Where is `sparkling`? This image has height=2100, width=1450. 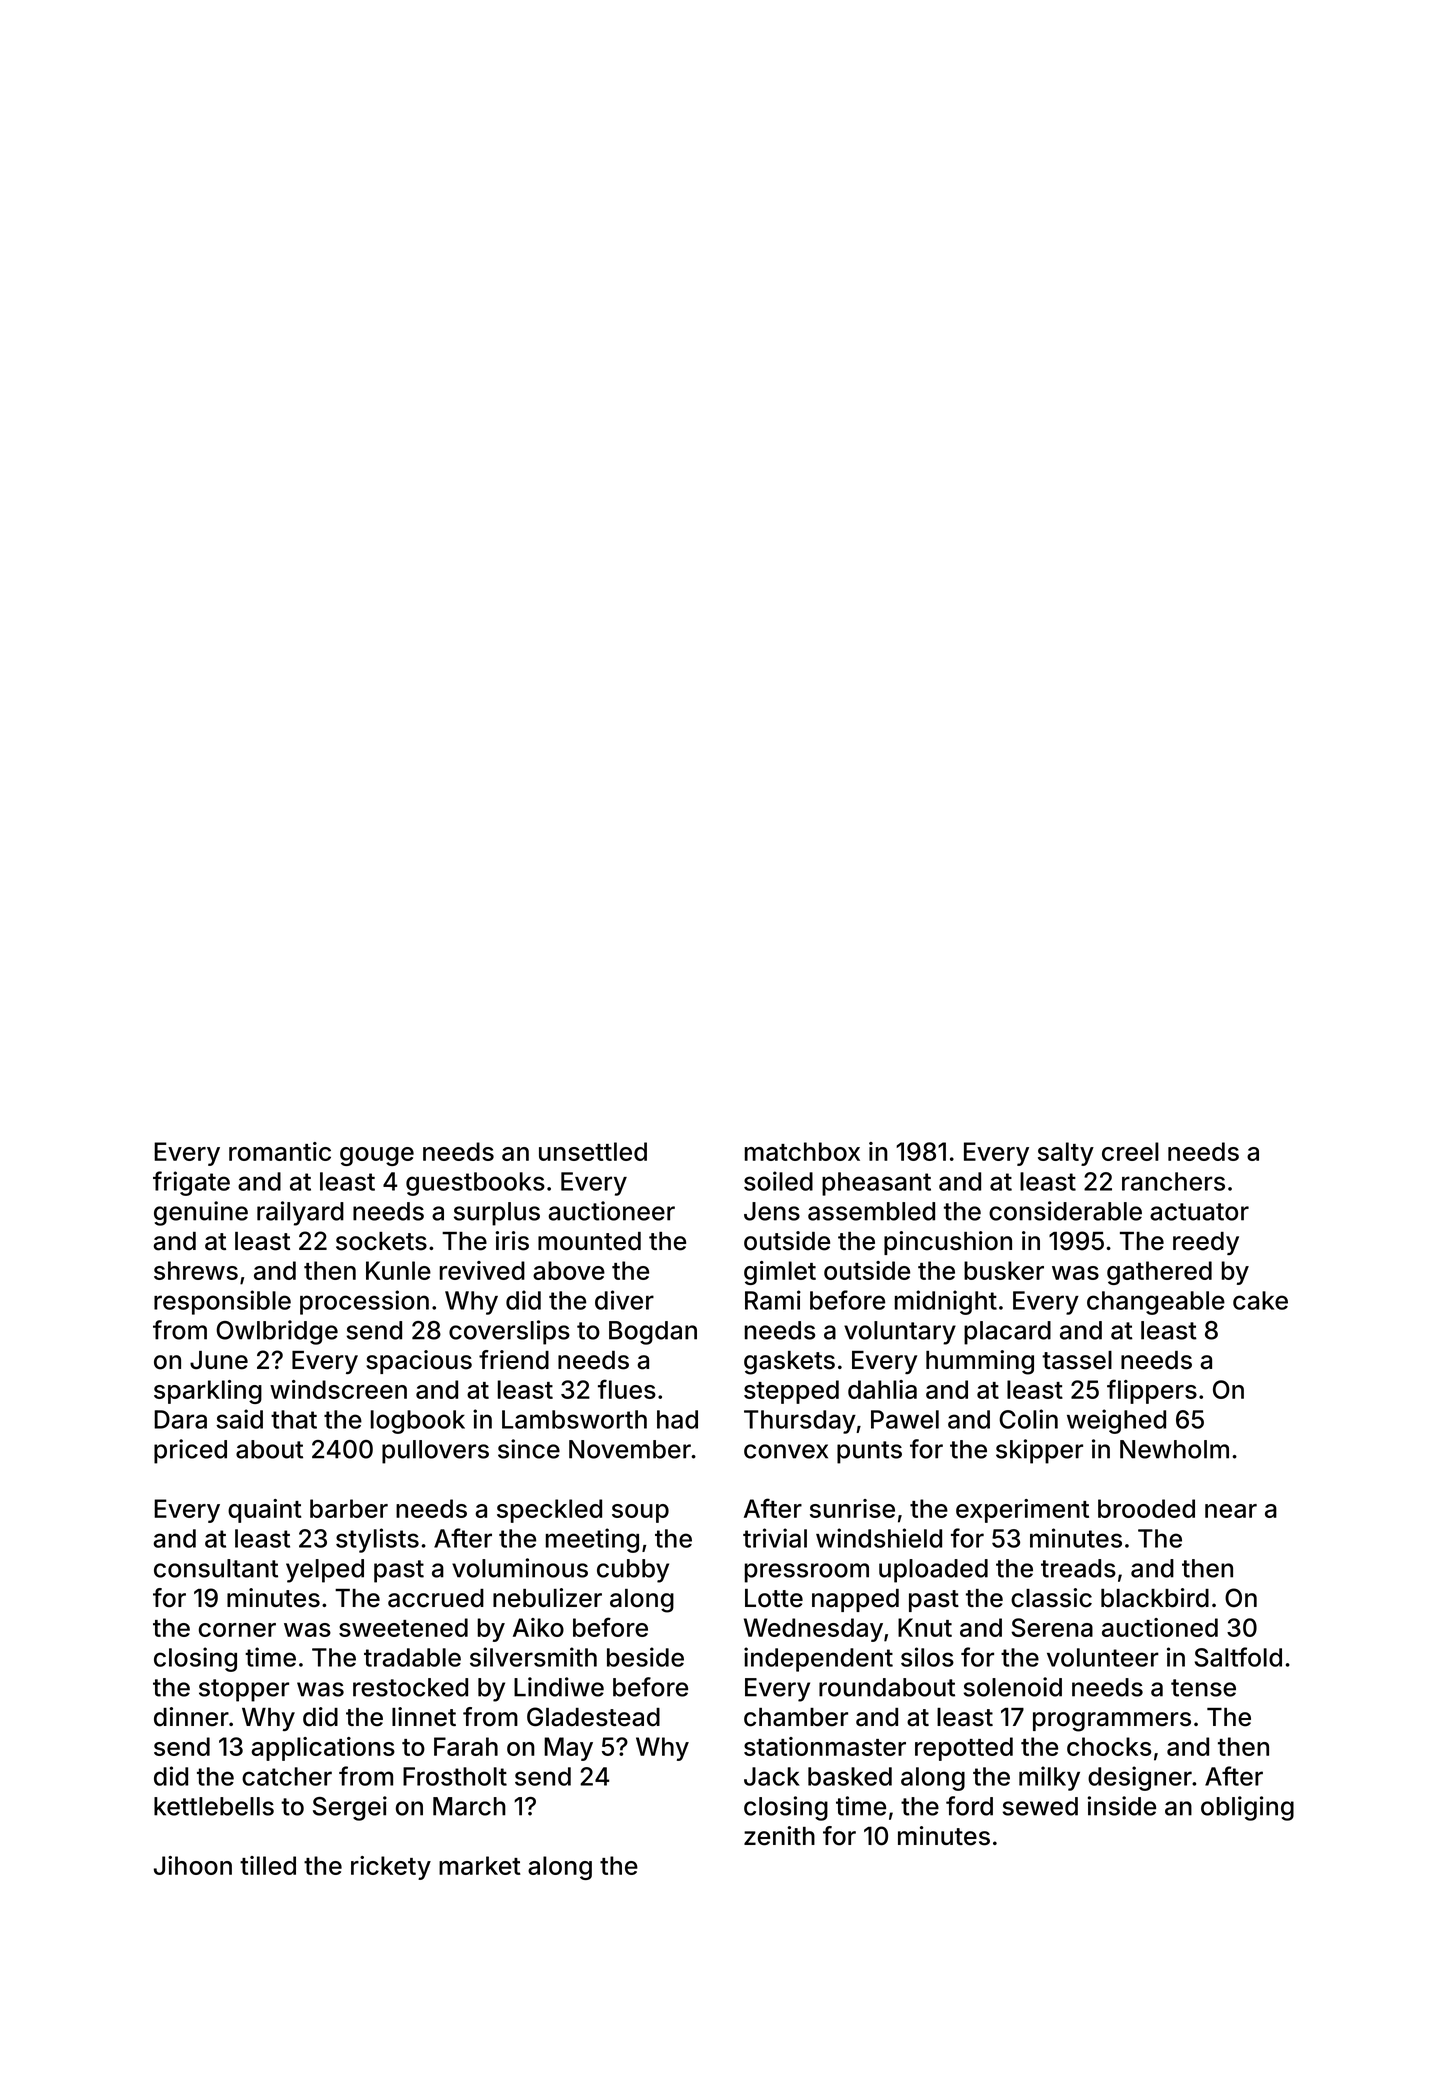 sparkling is located at coordinates (208, 1392).
